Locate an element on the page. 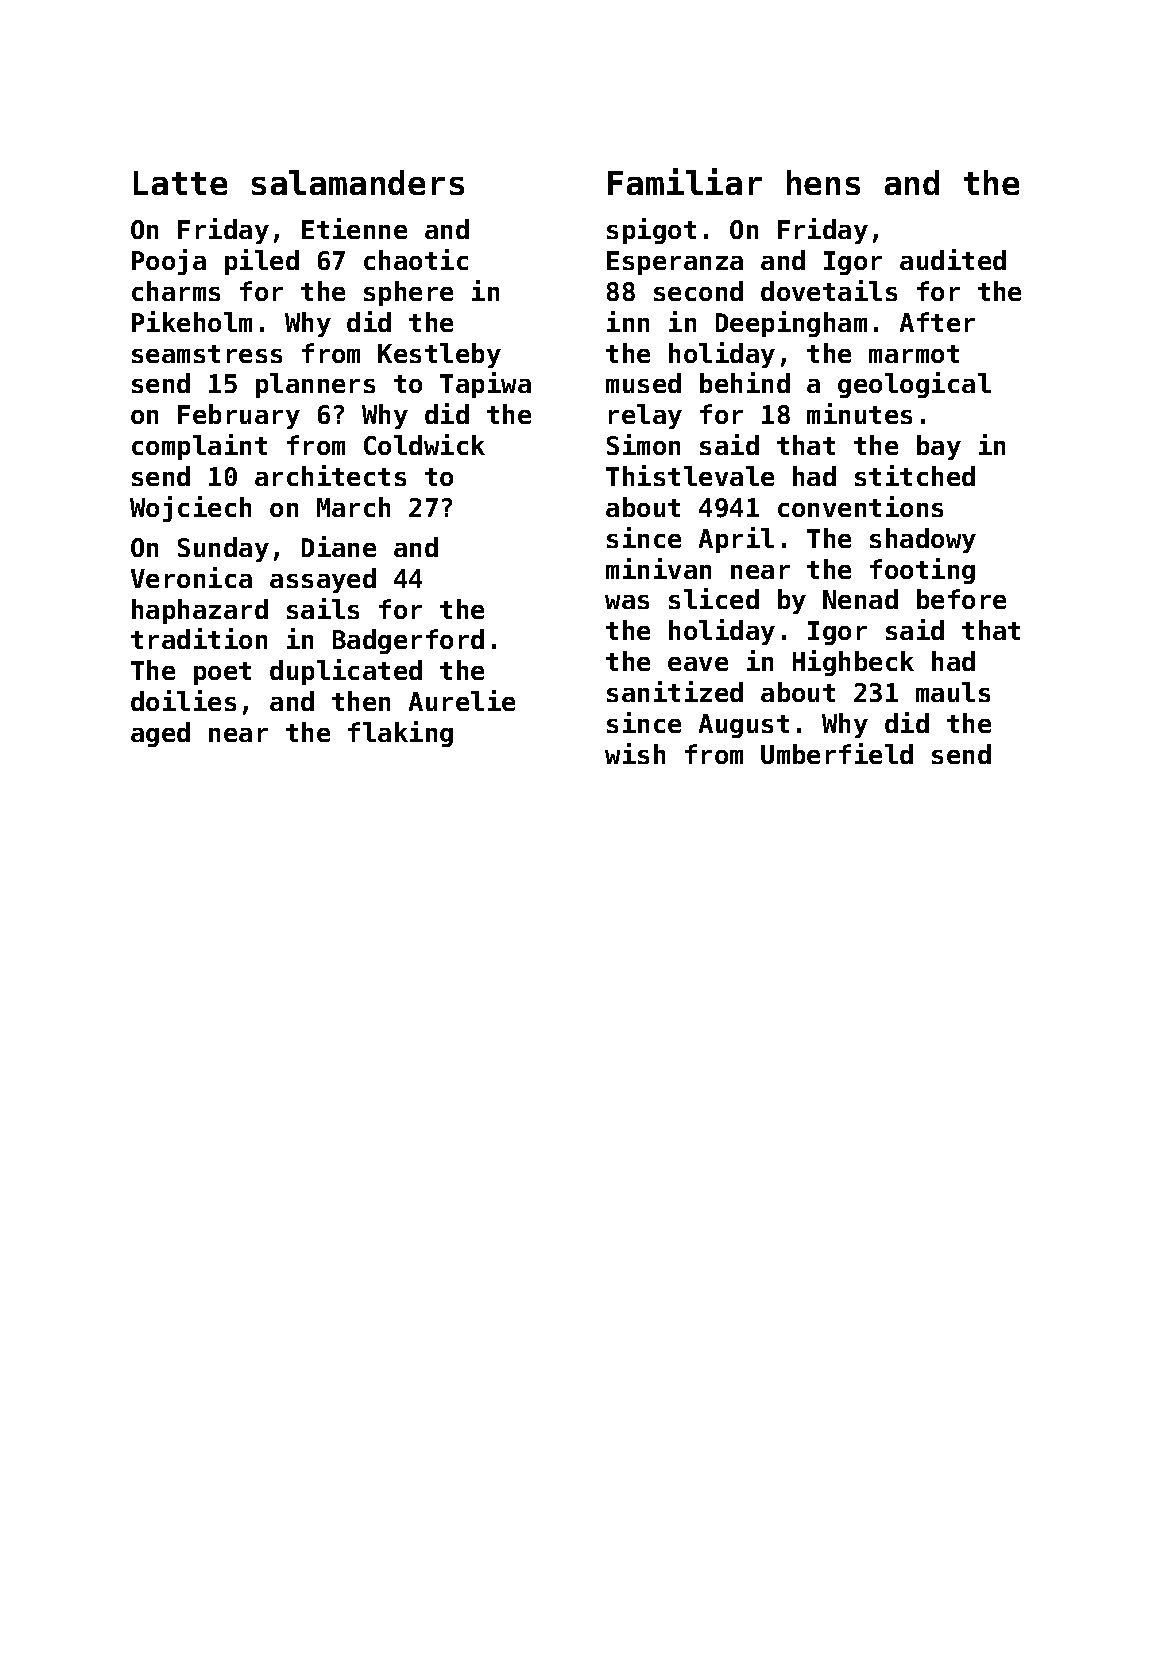 The image size is (1165, 1654). geological is located at coordinates (914, 385).
